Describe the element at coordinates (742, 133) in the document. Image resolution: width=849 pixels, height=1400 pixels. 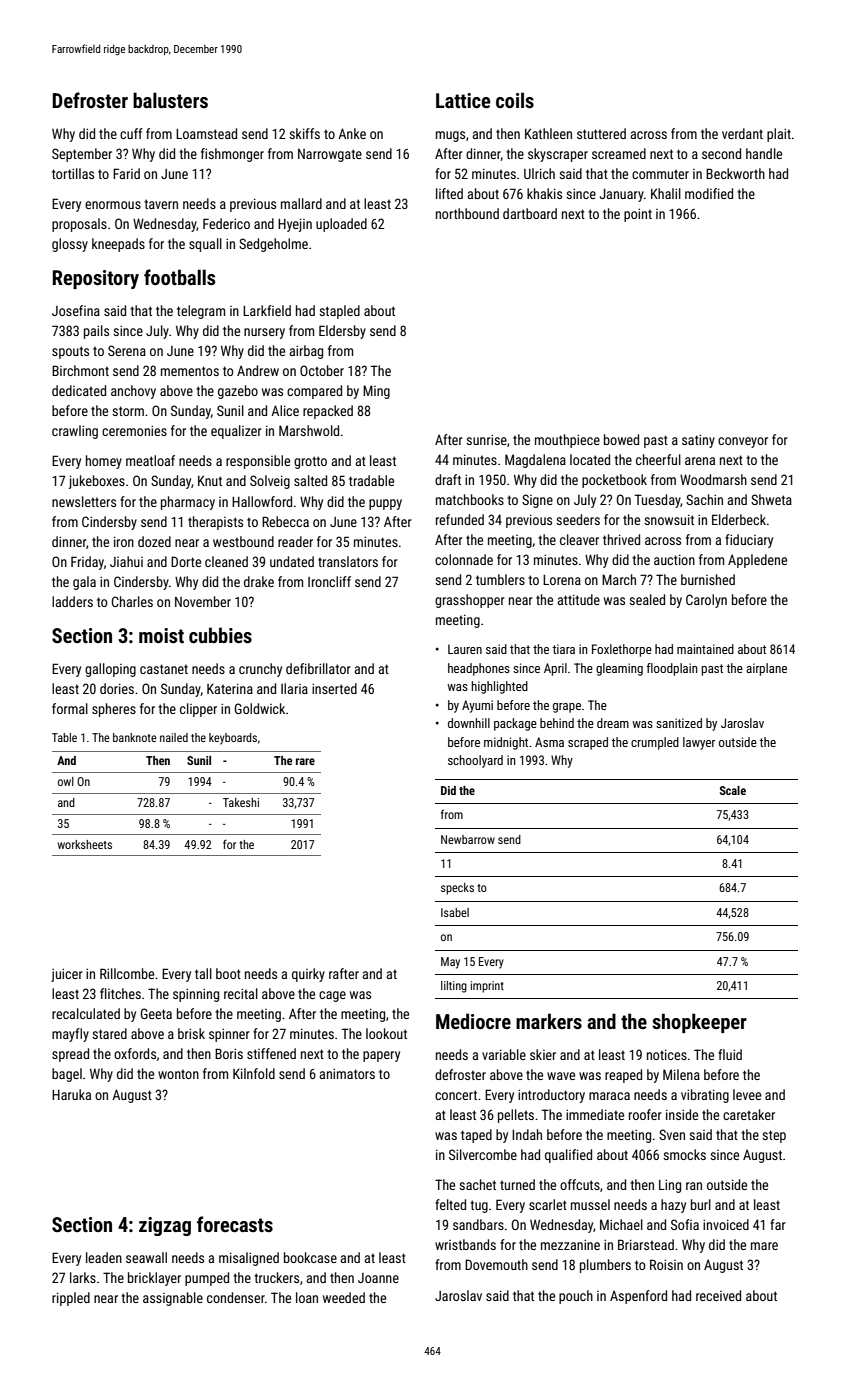
I see `verdant` at that location.
